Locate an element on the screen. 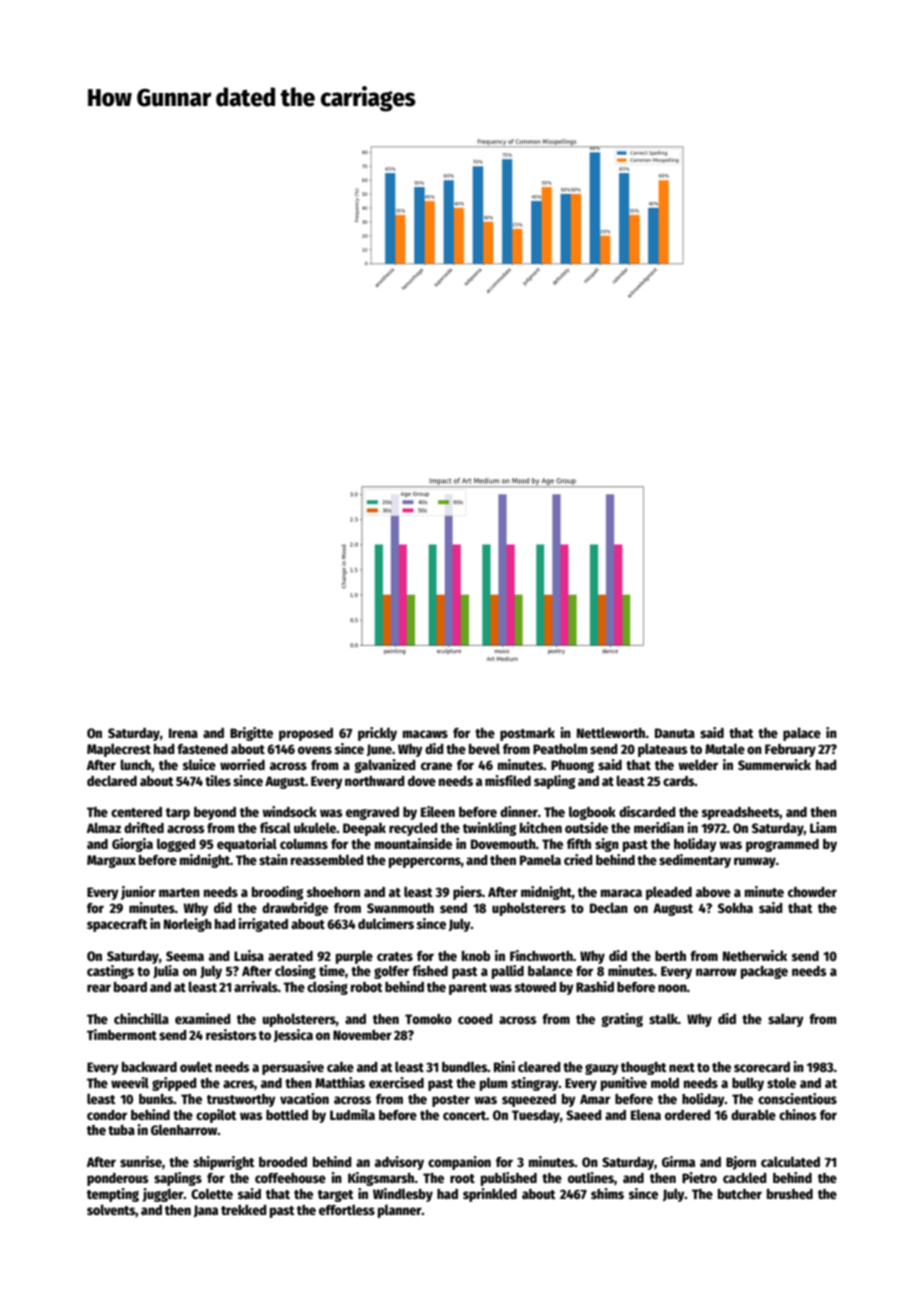 This screenshot has width=924, height=1308. Jana is located at coordinates (206, 1211).
